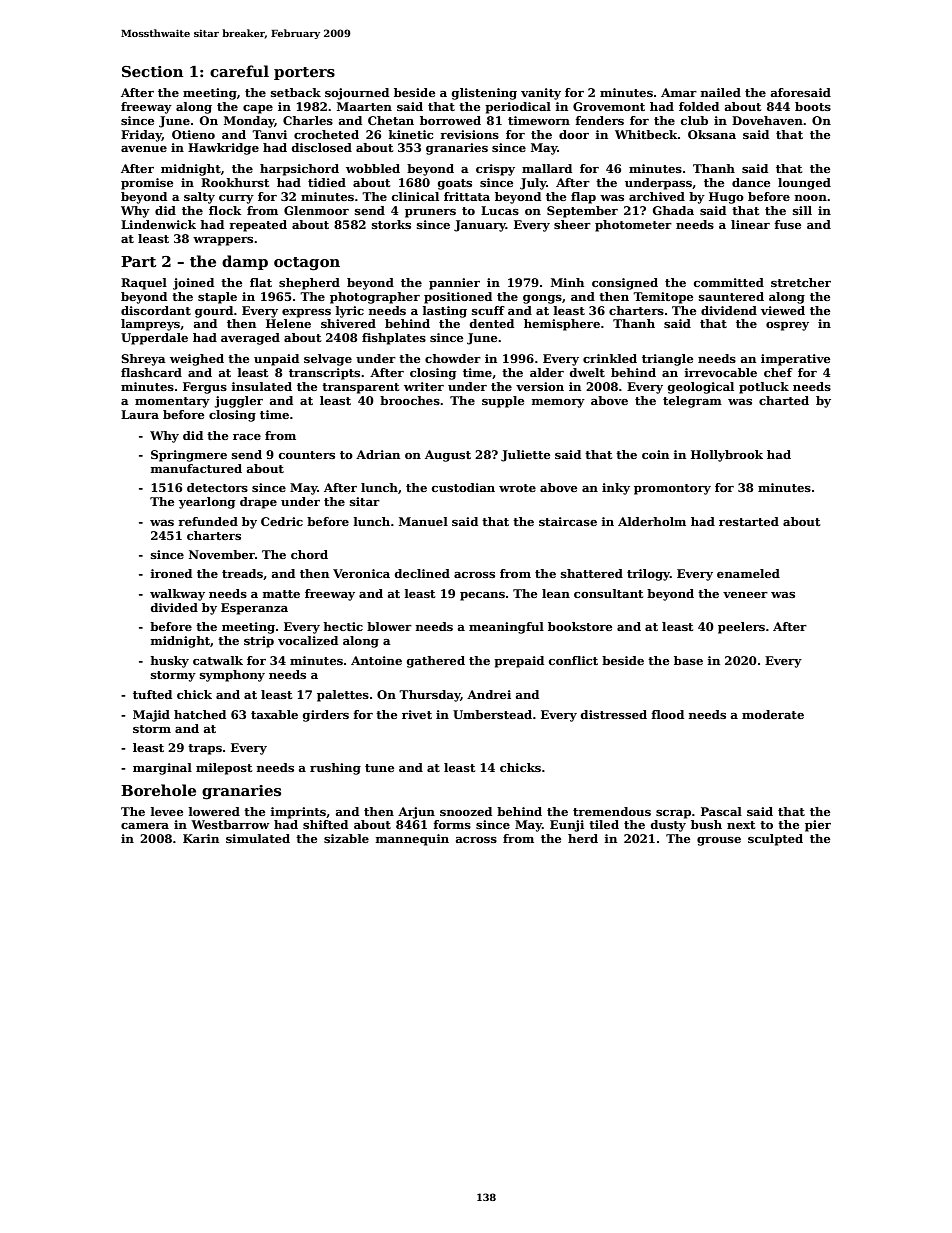 This screenshot has height=1233, width=952. I want to click on nailed, so click(721, 92).
